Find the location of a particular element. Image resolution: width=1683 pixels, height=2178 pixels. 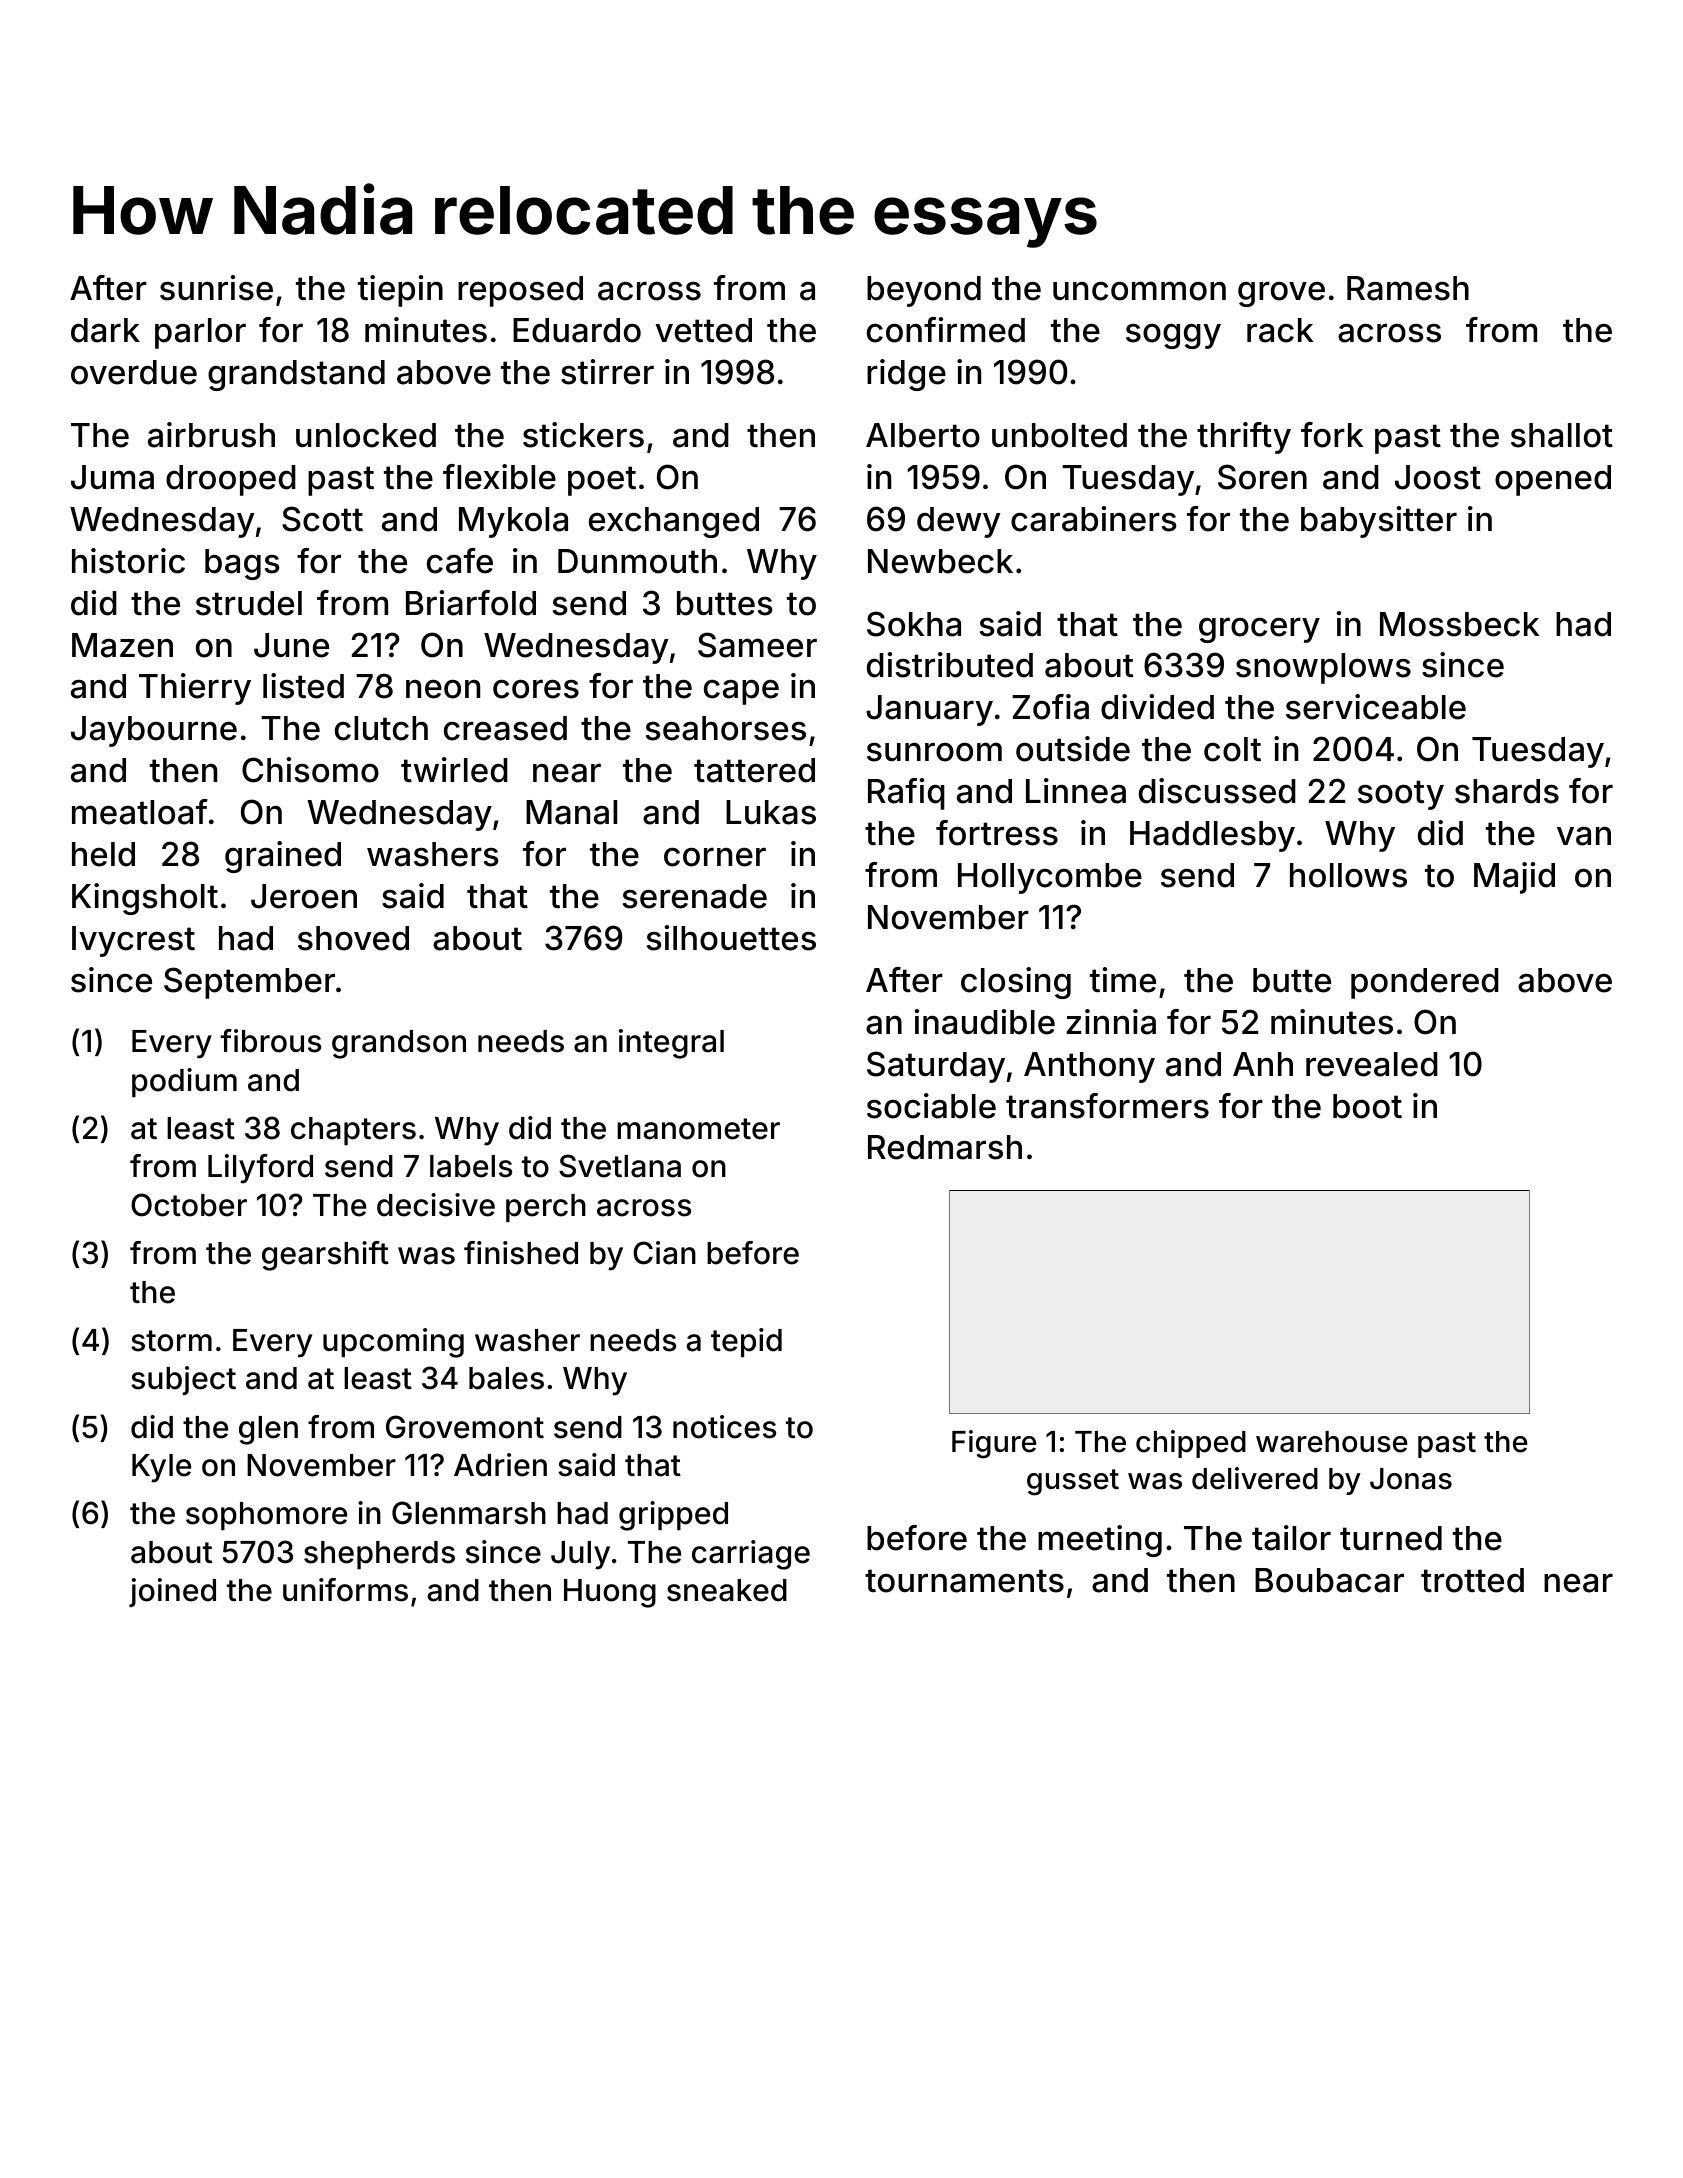

Dunmouth is located at coordinates (637, 561).
